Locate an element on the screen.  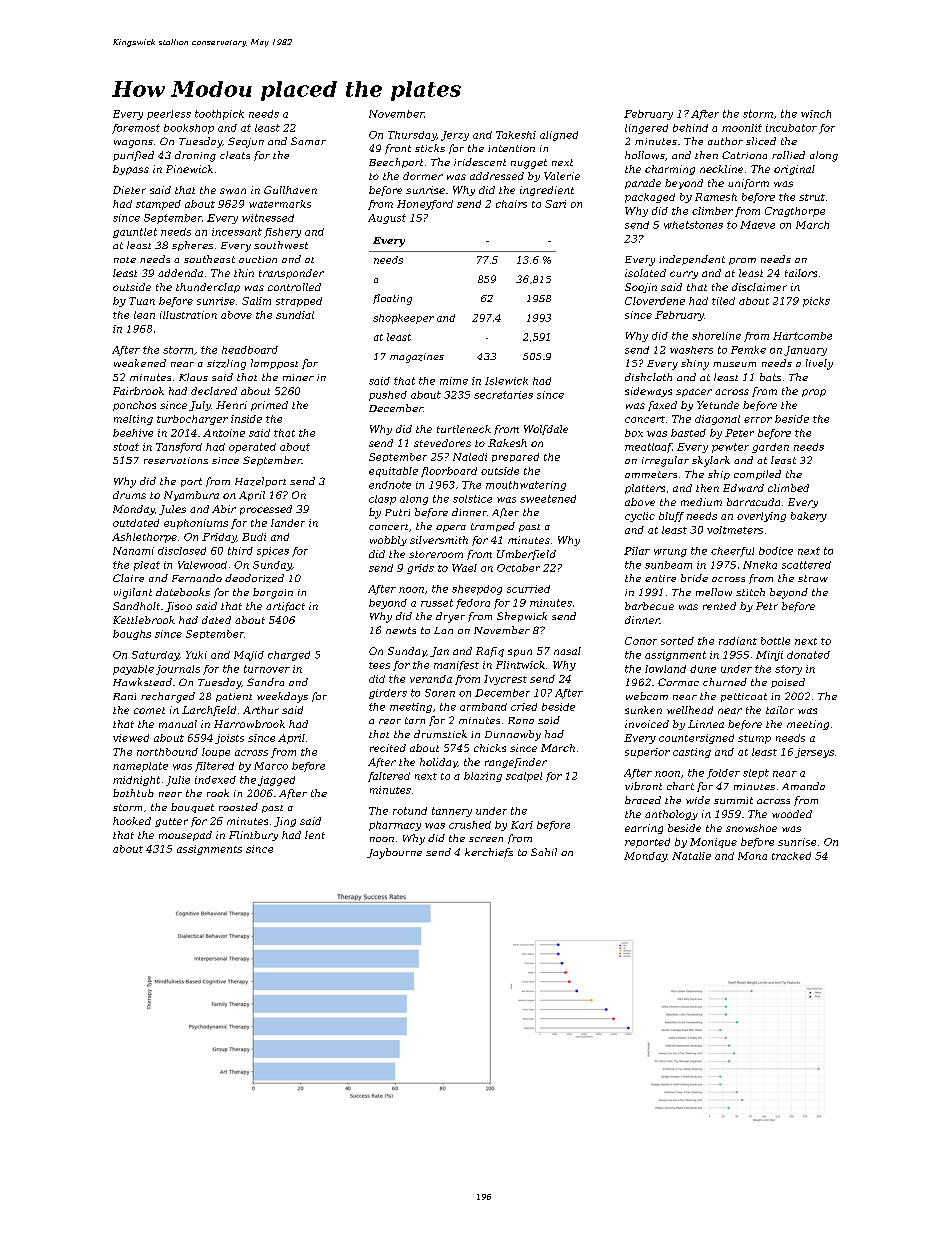
Flintbury is located at coordinates (253, 836).
